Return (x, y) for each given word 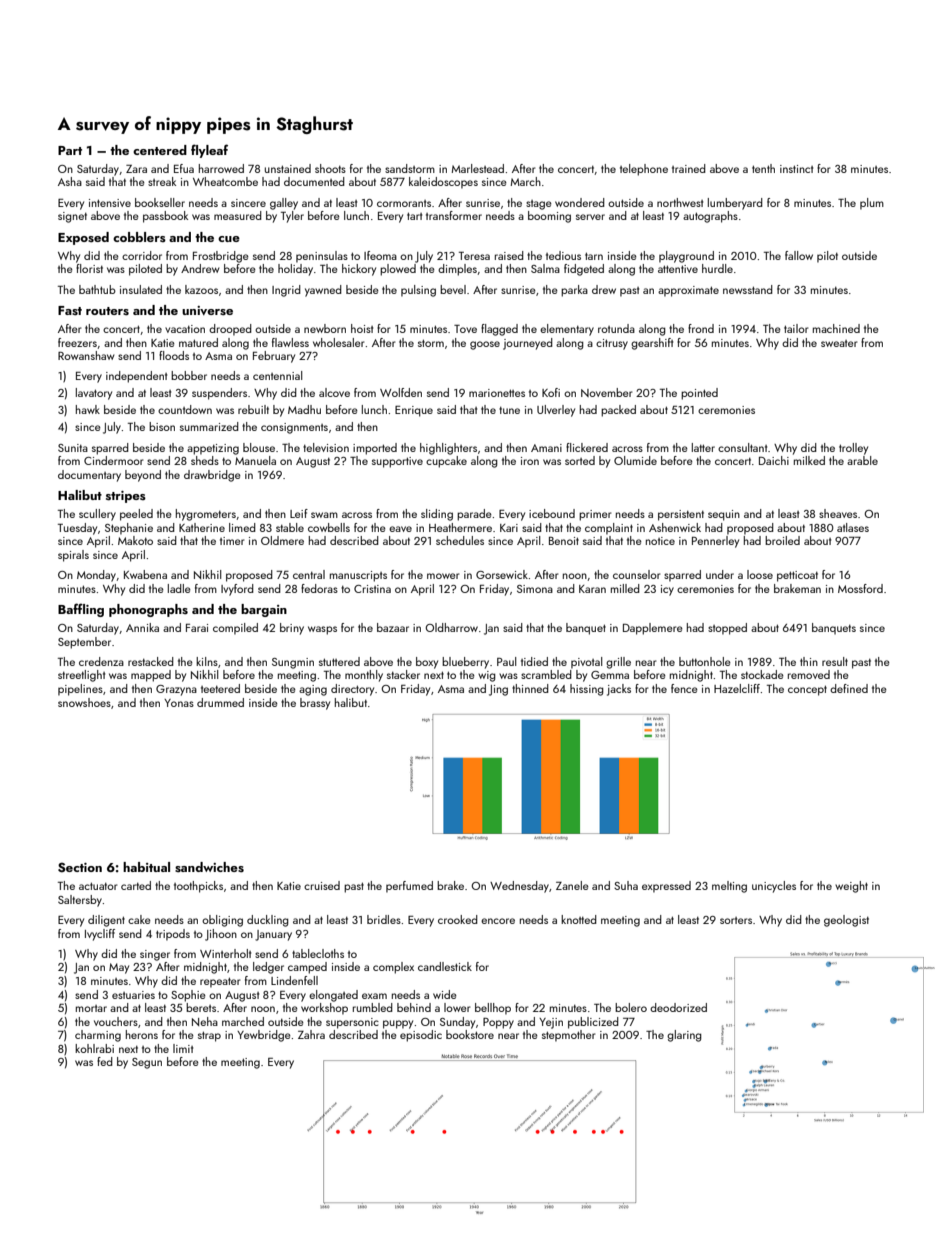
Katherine (202, 527)
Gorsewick (502, 574)
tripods (173, 935)
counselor (637, 574)
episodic (421, 1036)
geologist (846, 921)
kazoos (201, 289)
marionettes (497, 393)
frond (701, 328)
